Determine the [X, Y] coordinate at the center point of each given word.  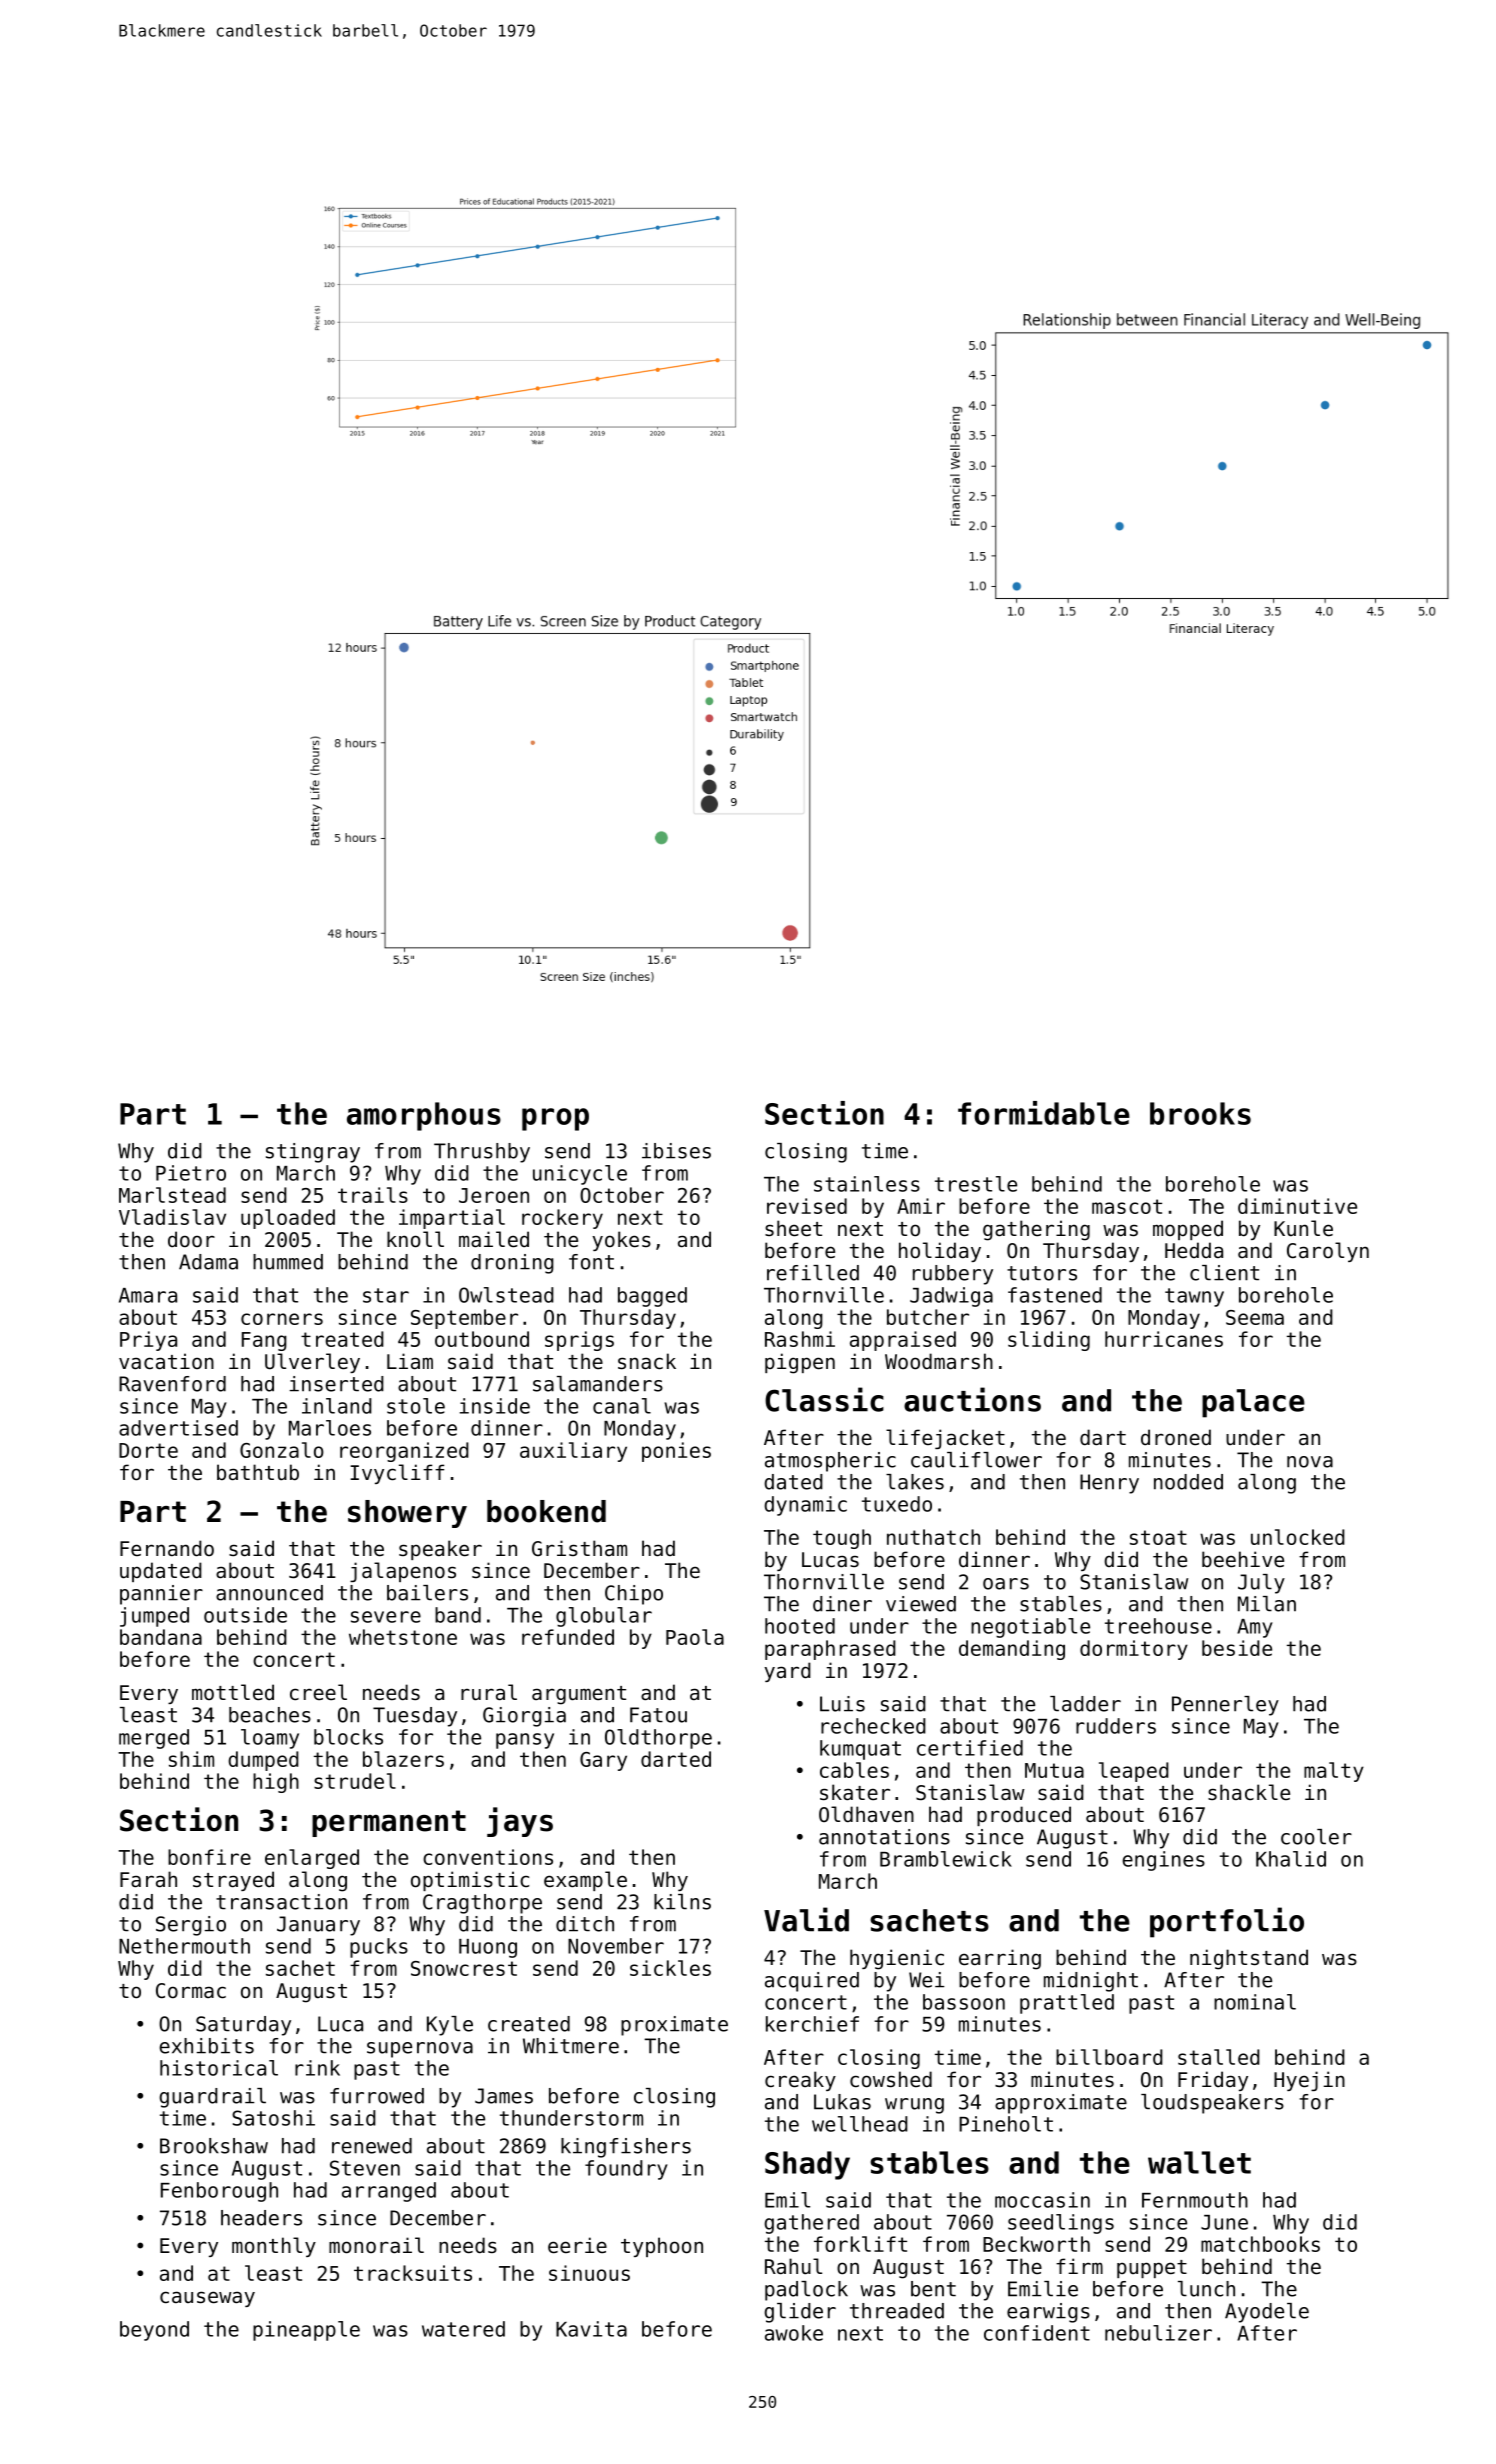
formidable [1044, 1113]
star [386, 1295]
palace [1253, 1403]
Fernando [167, 1548]
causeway [207, 2299]
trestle [976, 1184]
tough [842, 1539]
